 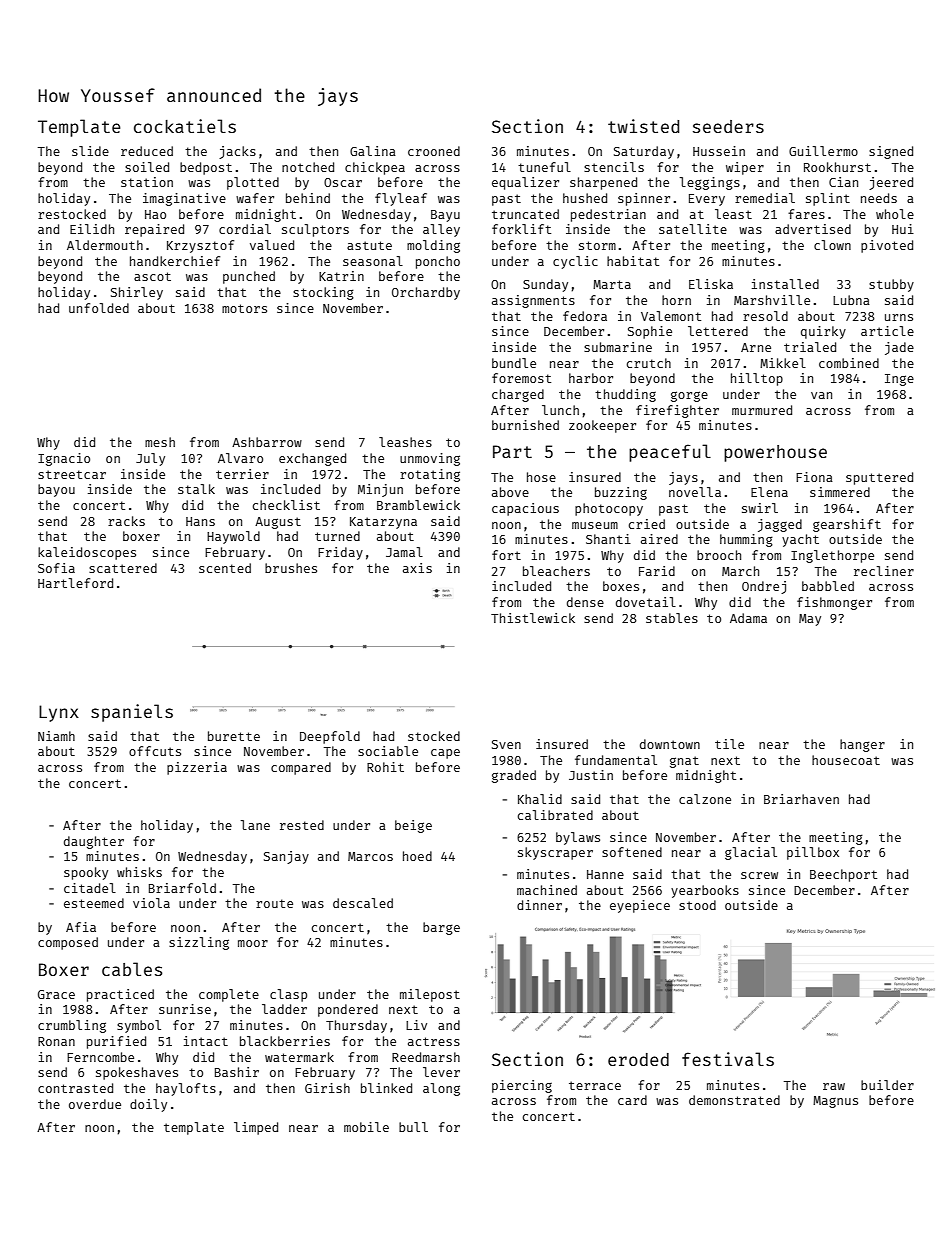 What do you see at coordinates (711, 284) in the page?
I see `Eliska` at bounding box center [711, 284].
